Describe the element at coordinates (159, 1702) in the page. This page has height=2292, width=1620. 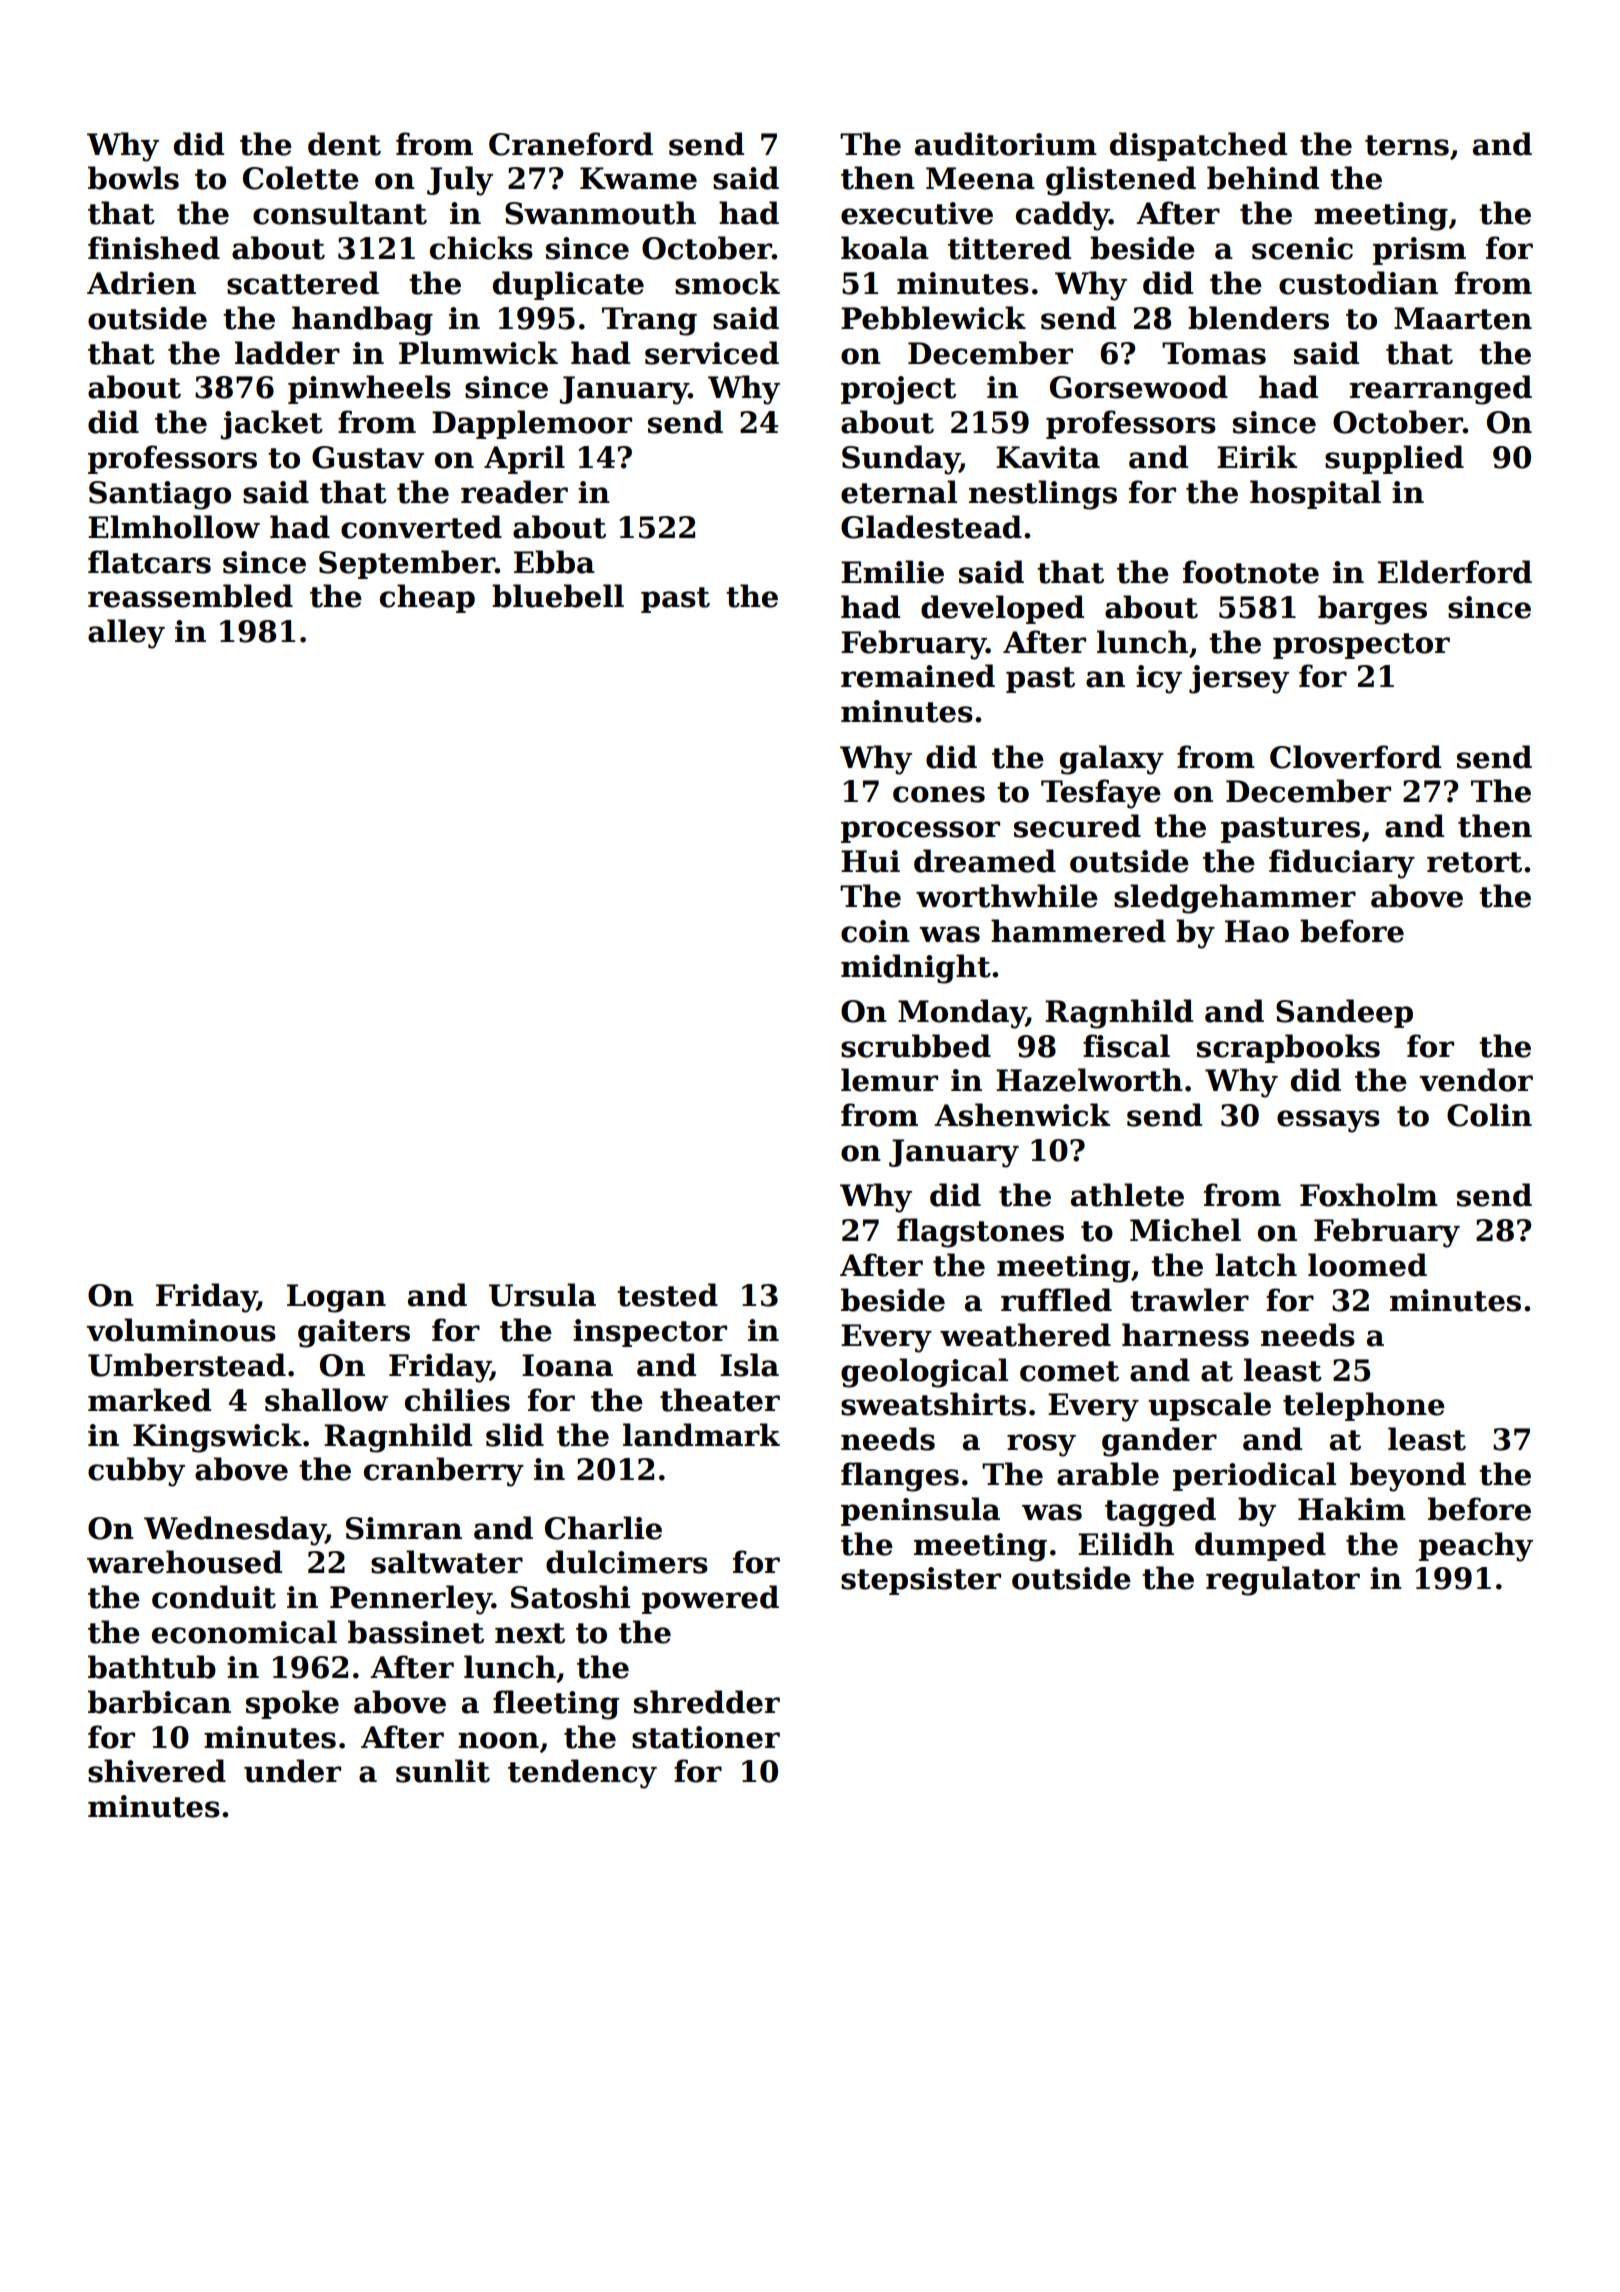
I see `barbican` at that location.
